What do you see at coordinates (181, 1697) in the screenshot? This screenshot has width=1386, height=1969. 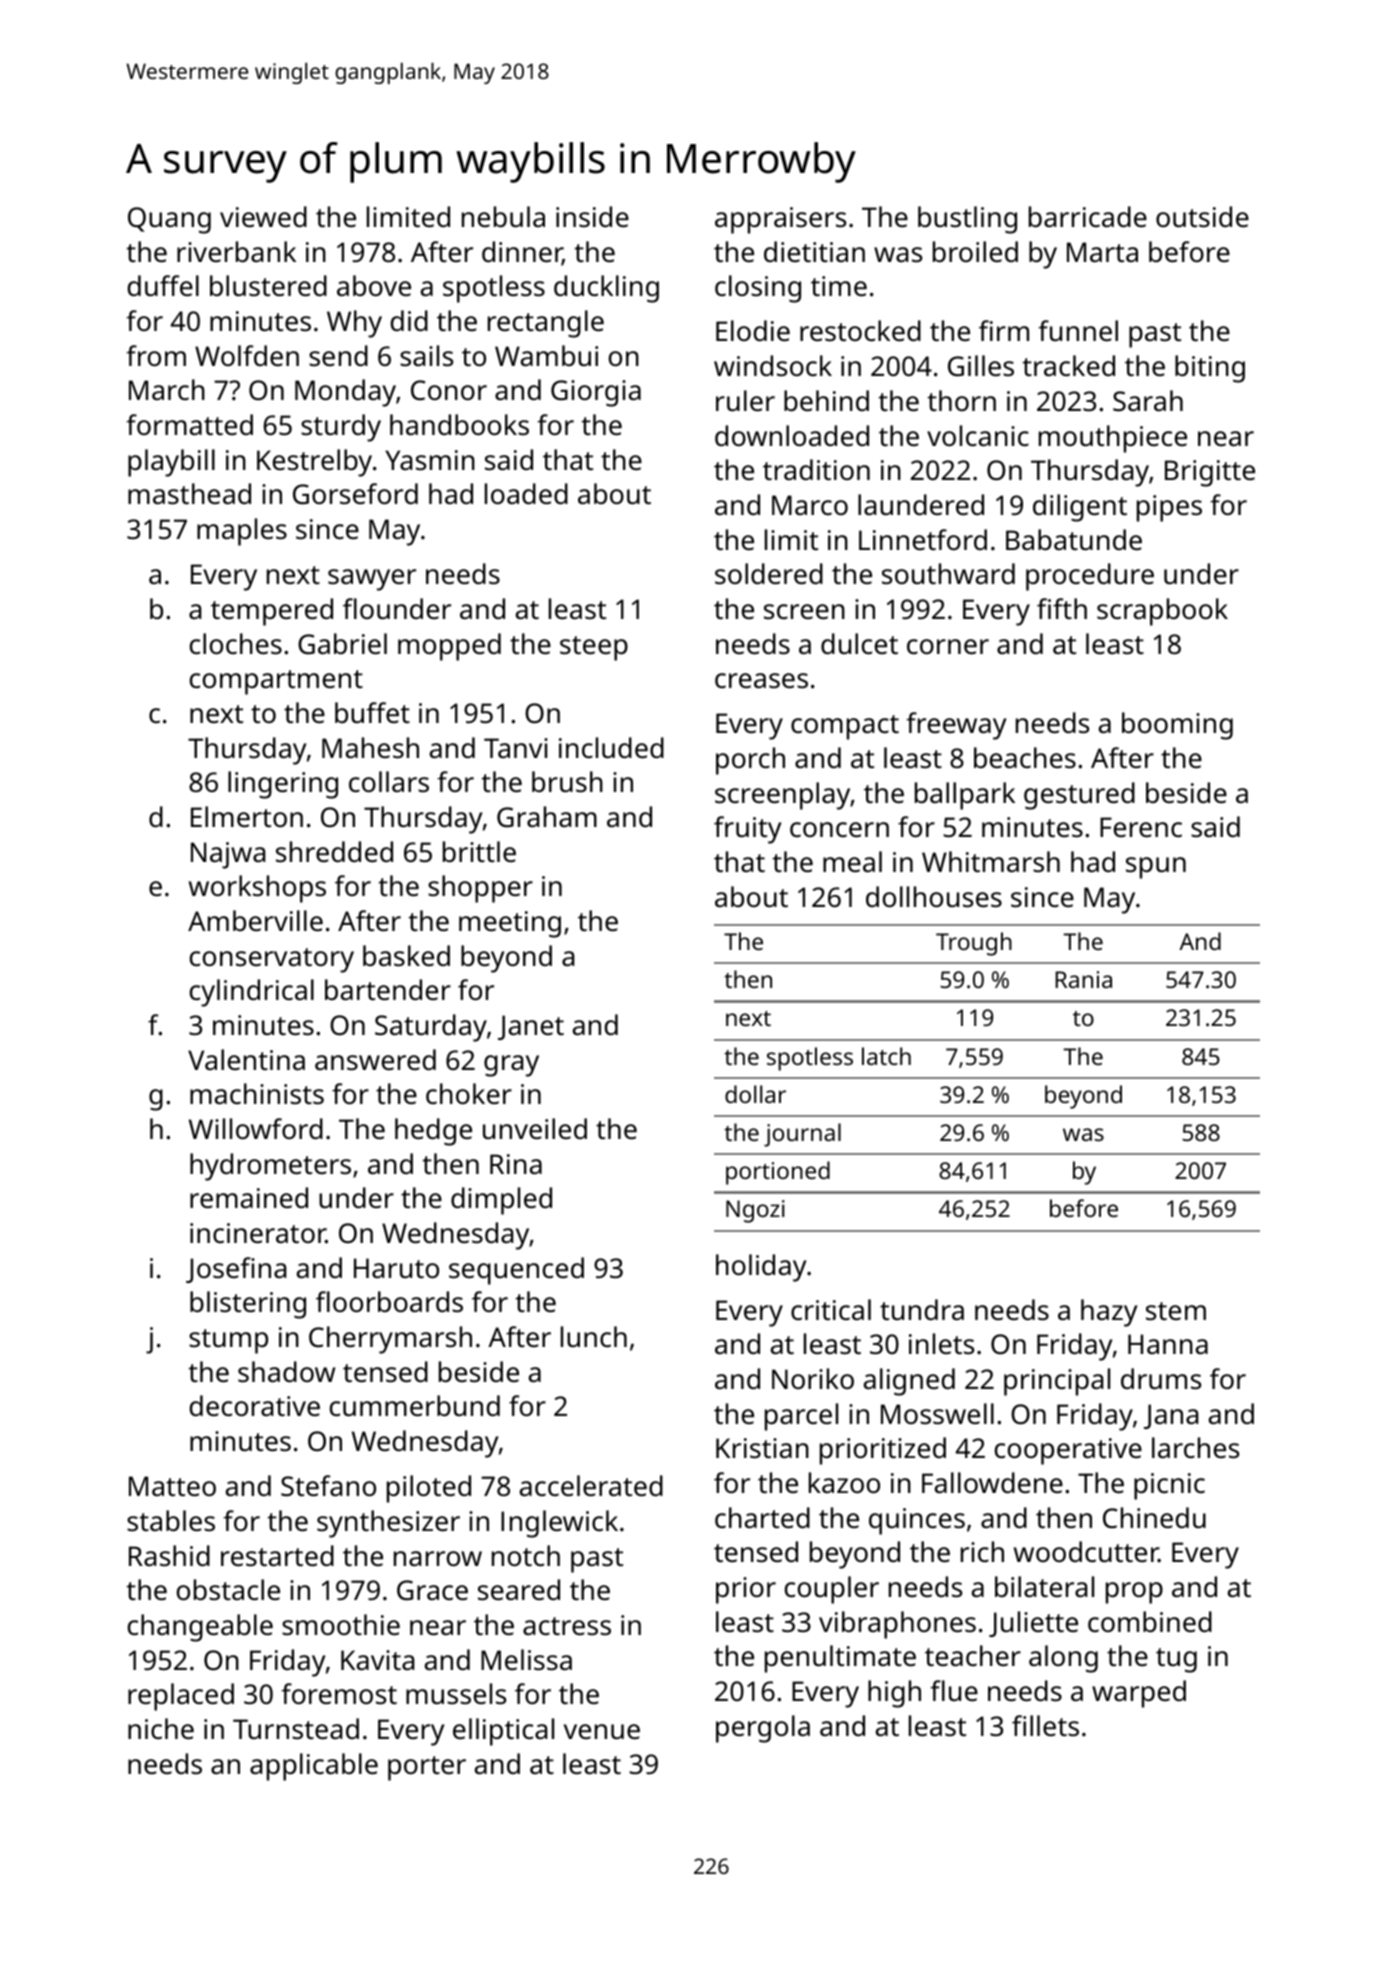 I see `replaced` at bounding box center [181, 1697].
